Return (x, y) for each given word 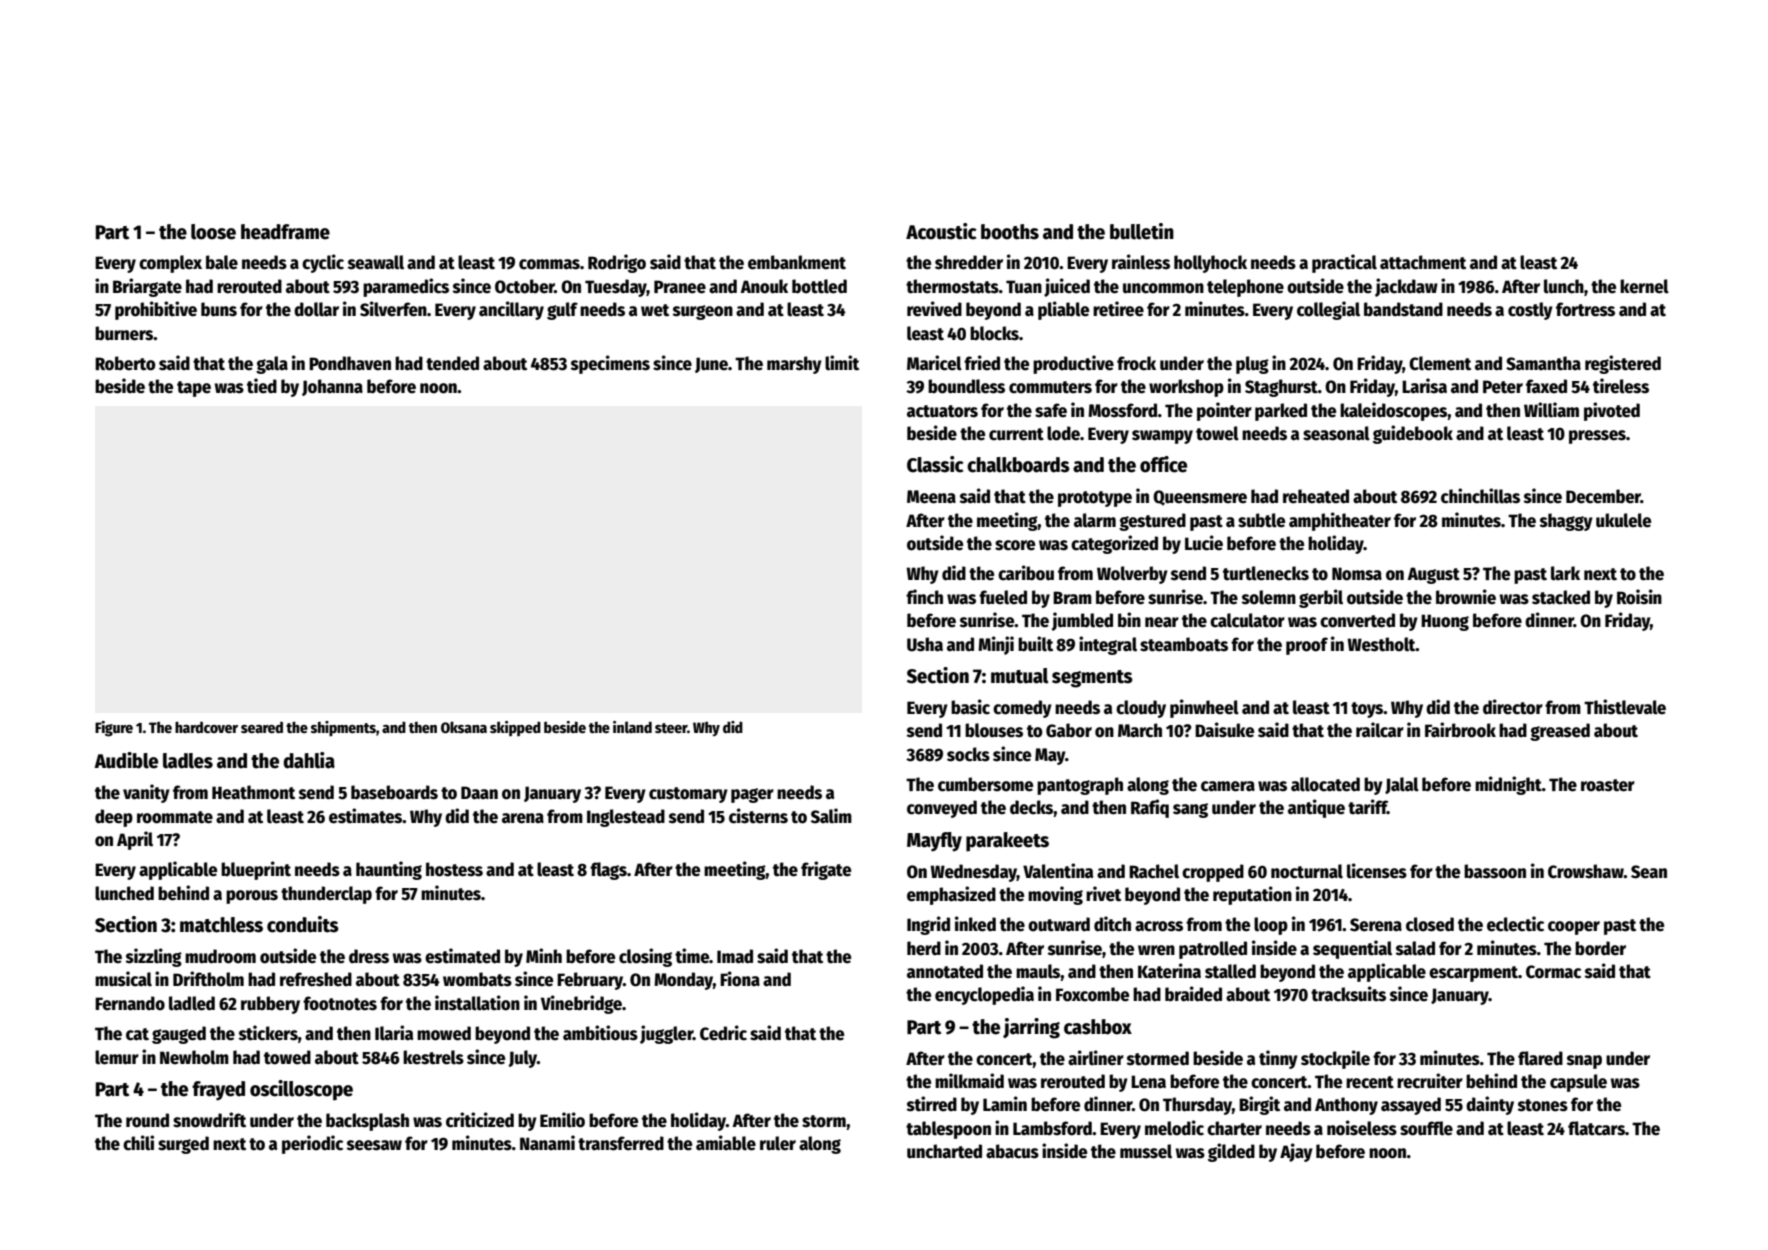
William (1551, 410)
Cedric (723, 1033)
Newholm (194, 1057)
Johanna (332, 387)
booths (1010, 232)
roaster (1608, 785)
